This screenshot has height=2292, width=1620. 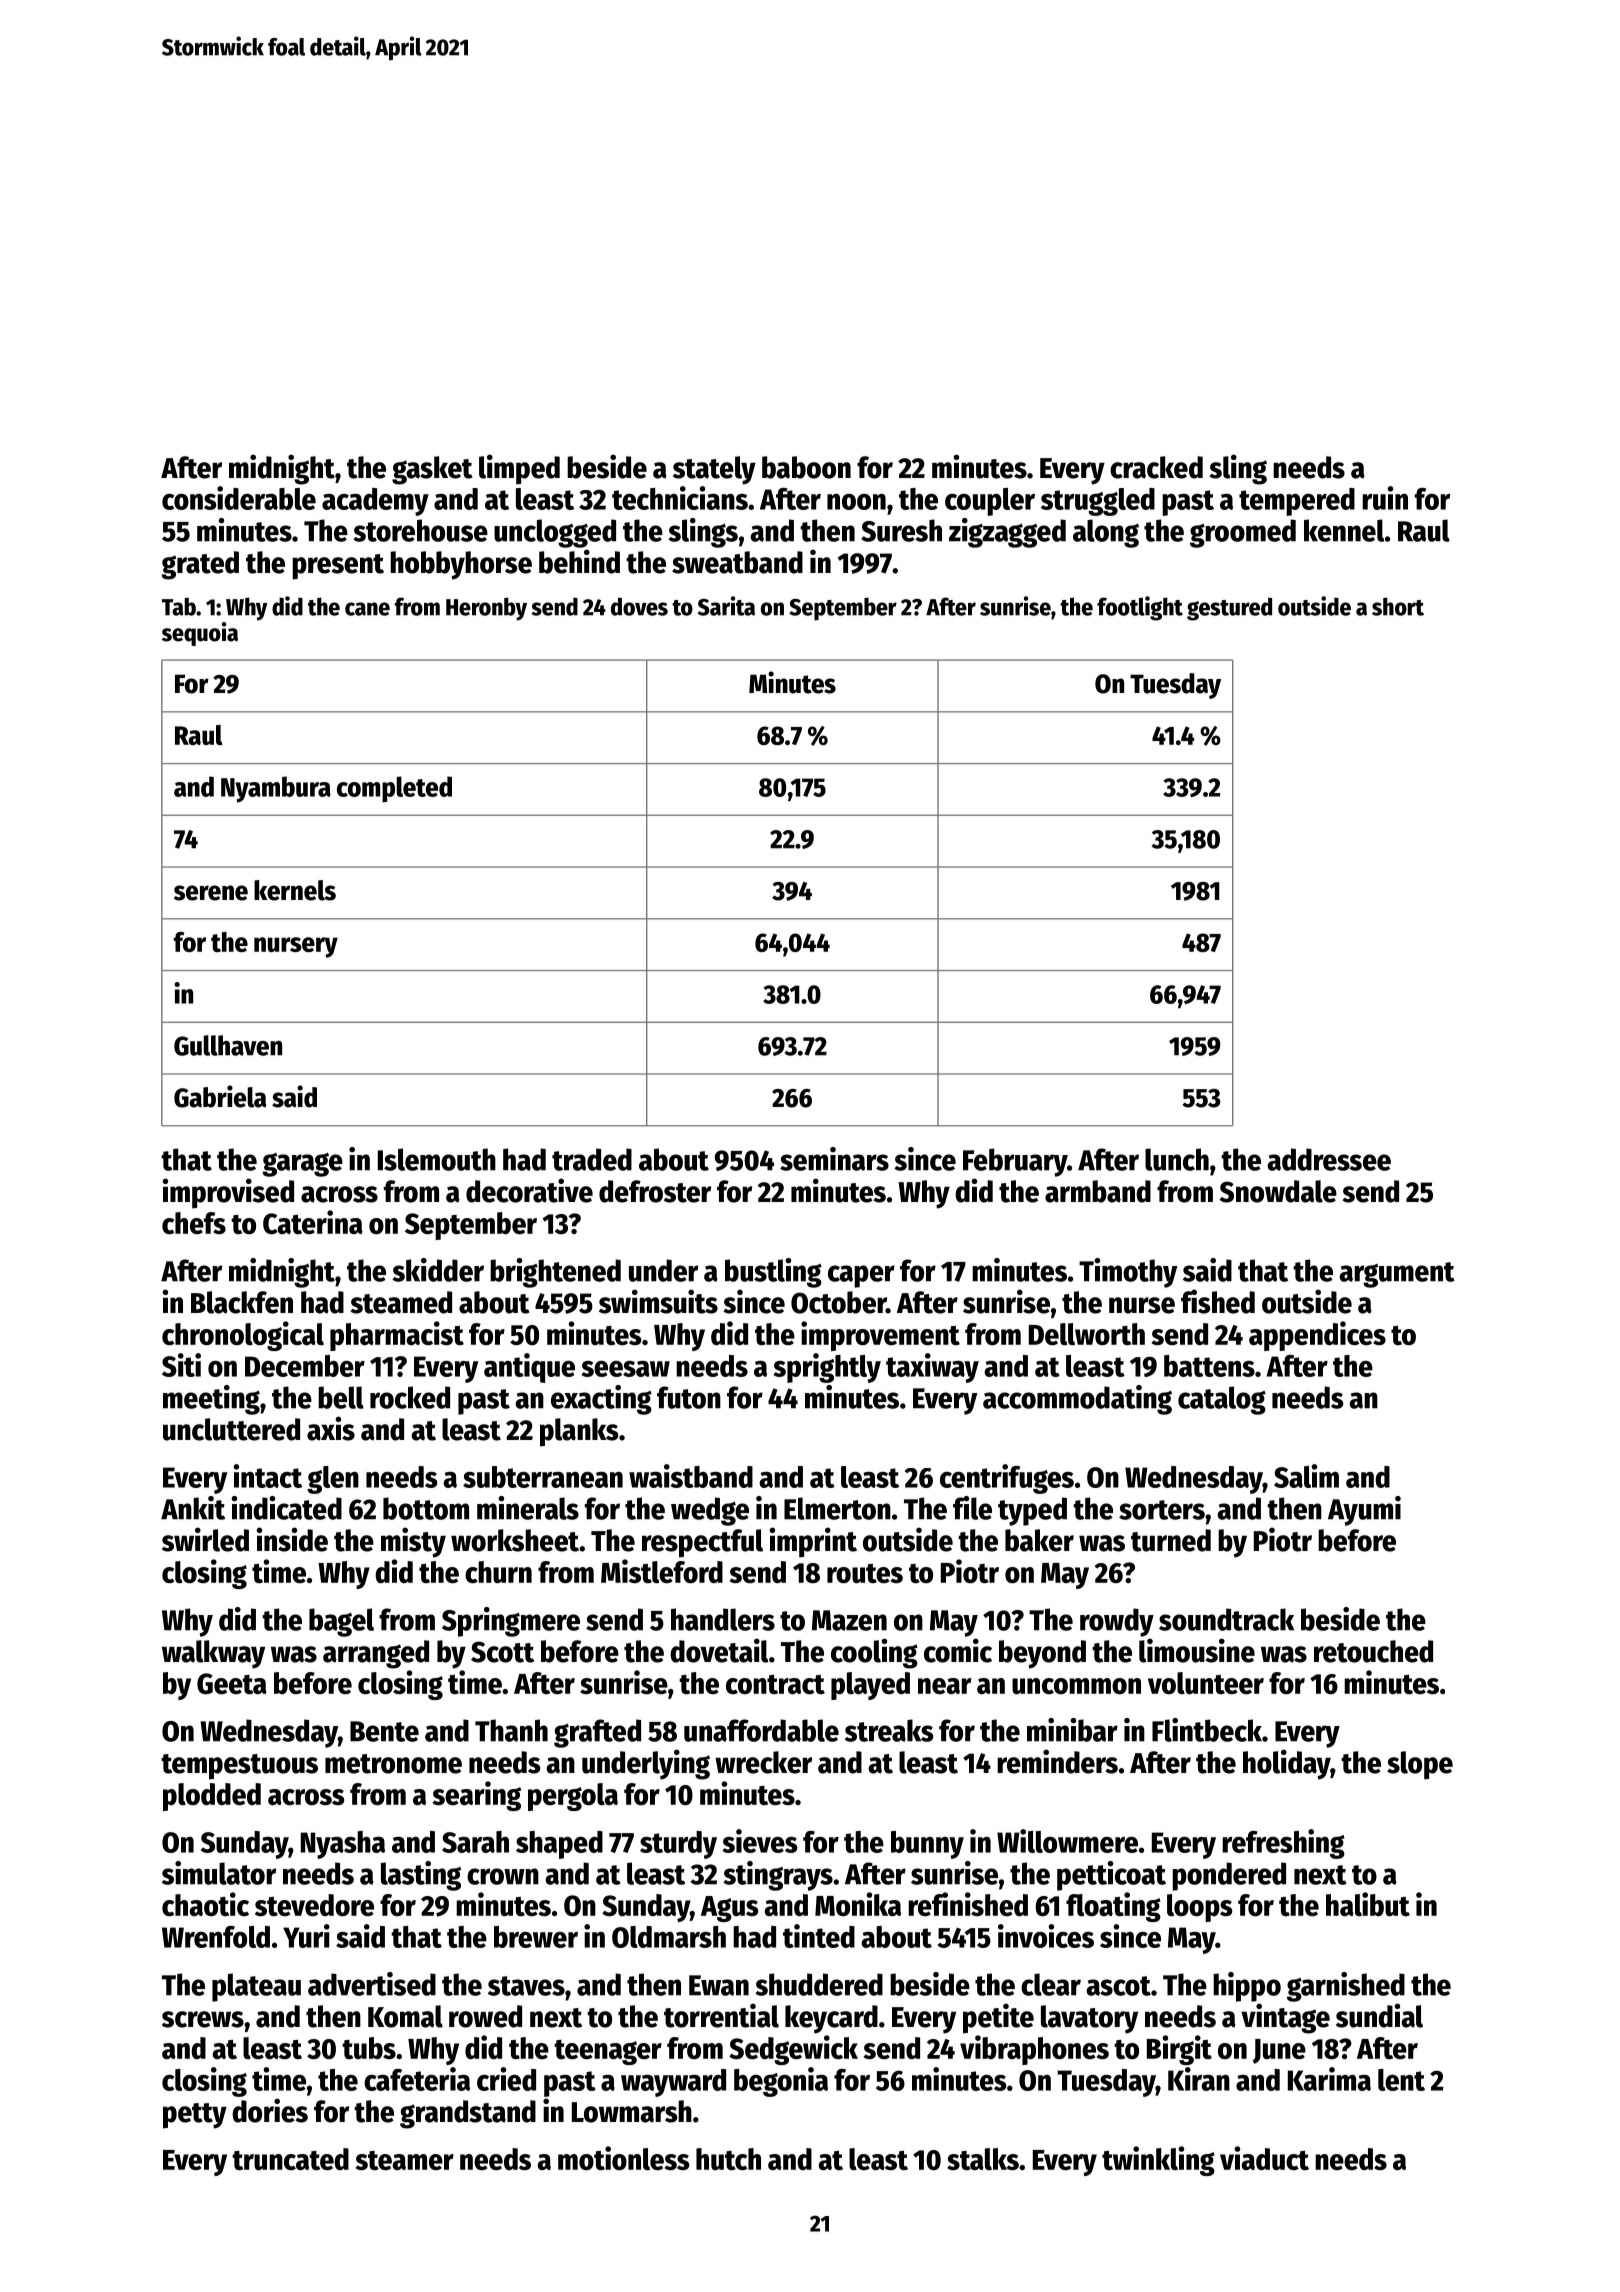 I want to click on cane, so click(x=367, y=609).
